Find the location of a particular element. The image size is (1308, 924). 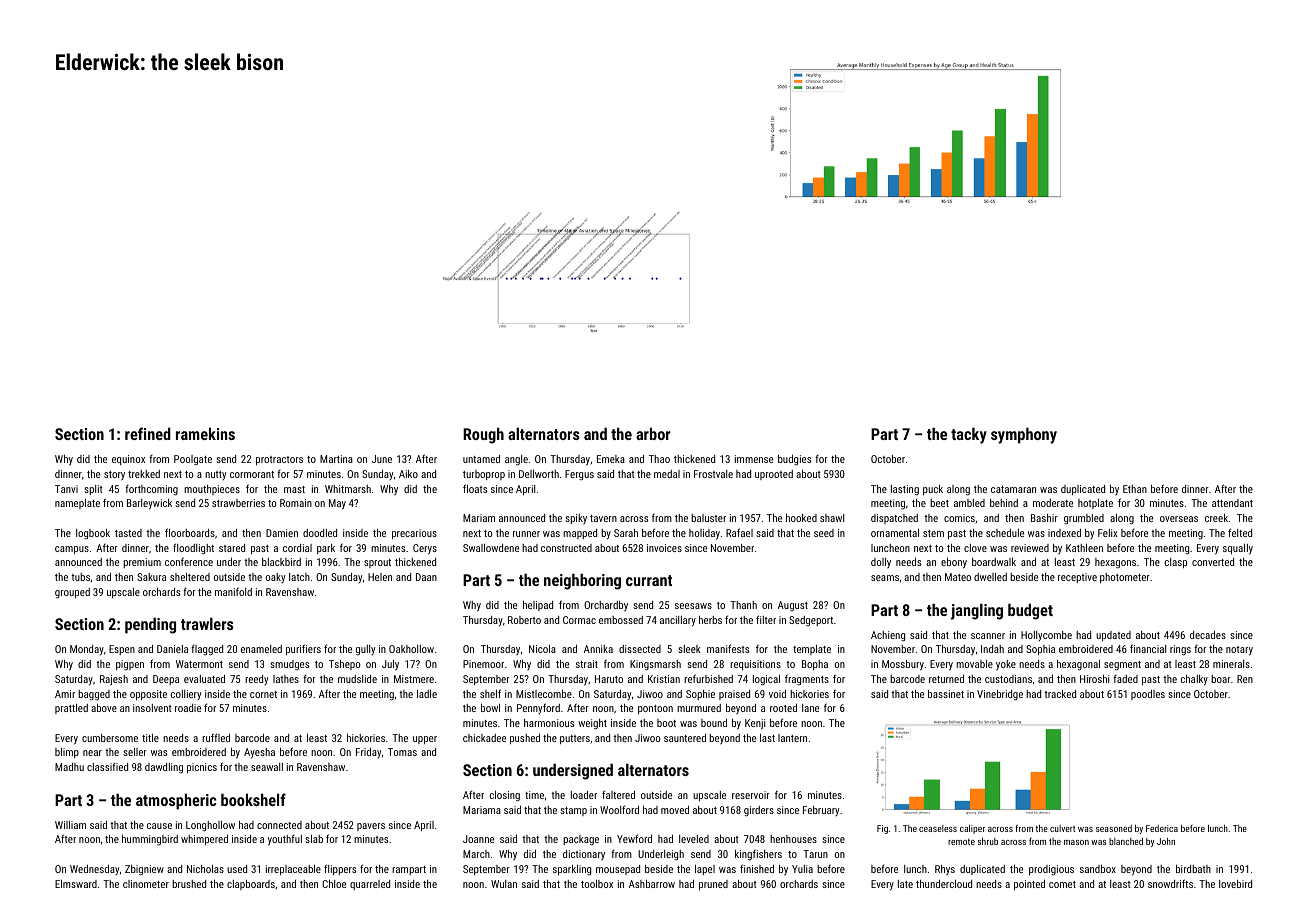

Federica is located at coordinates (1162, 828).
